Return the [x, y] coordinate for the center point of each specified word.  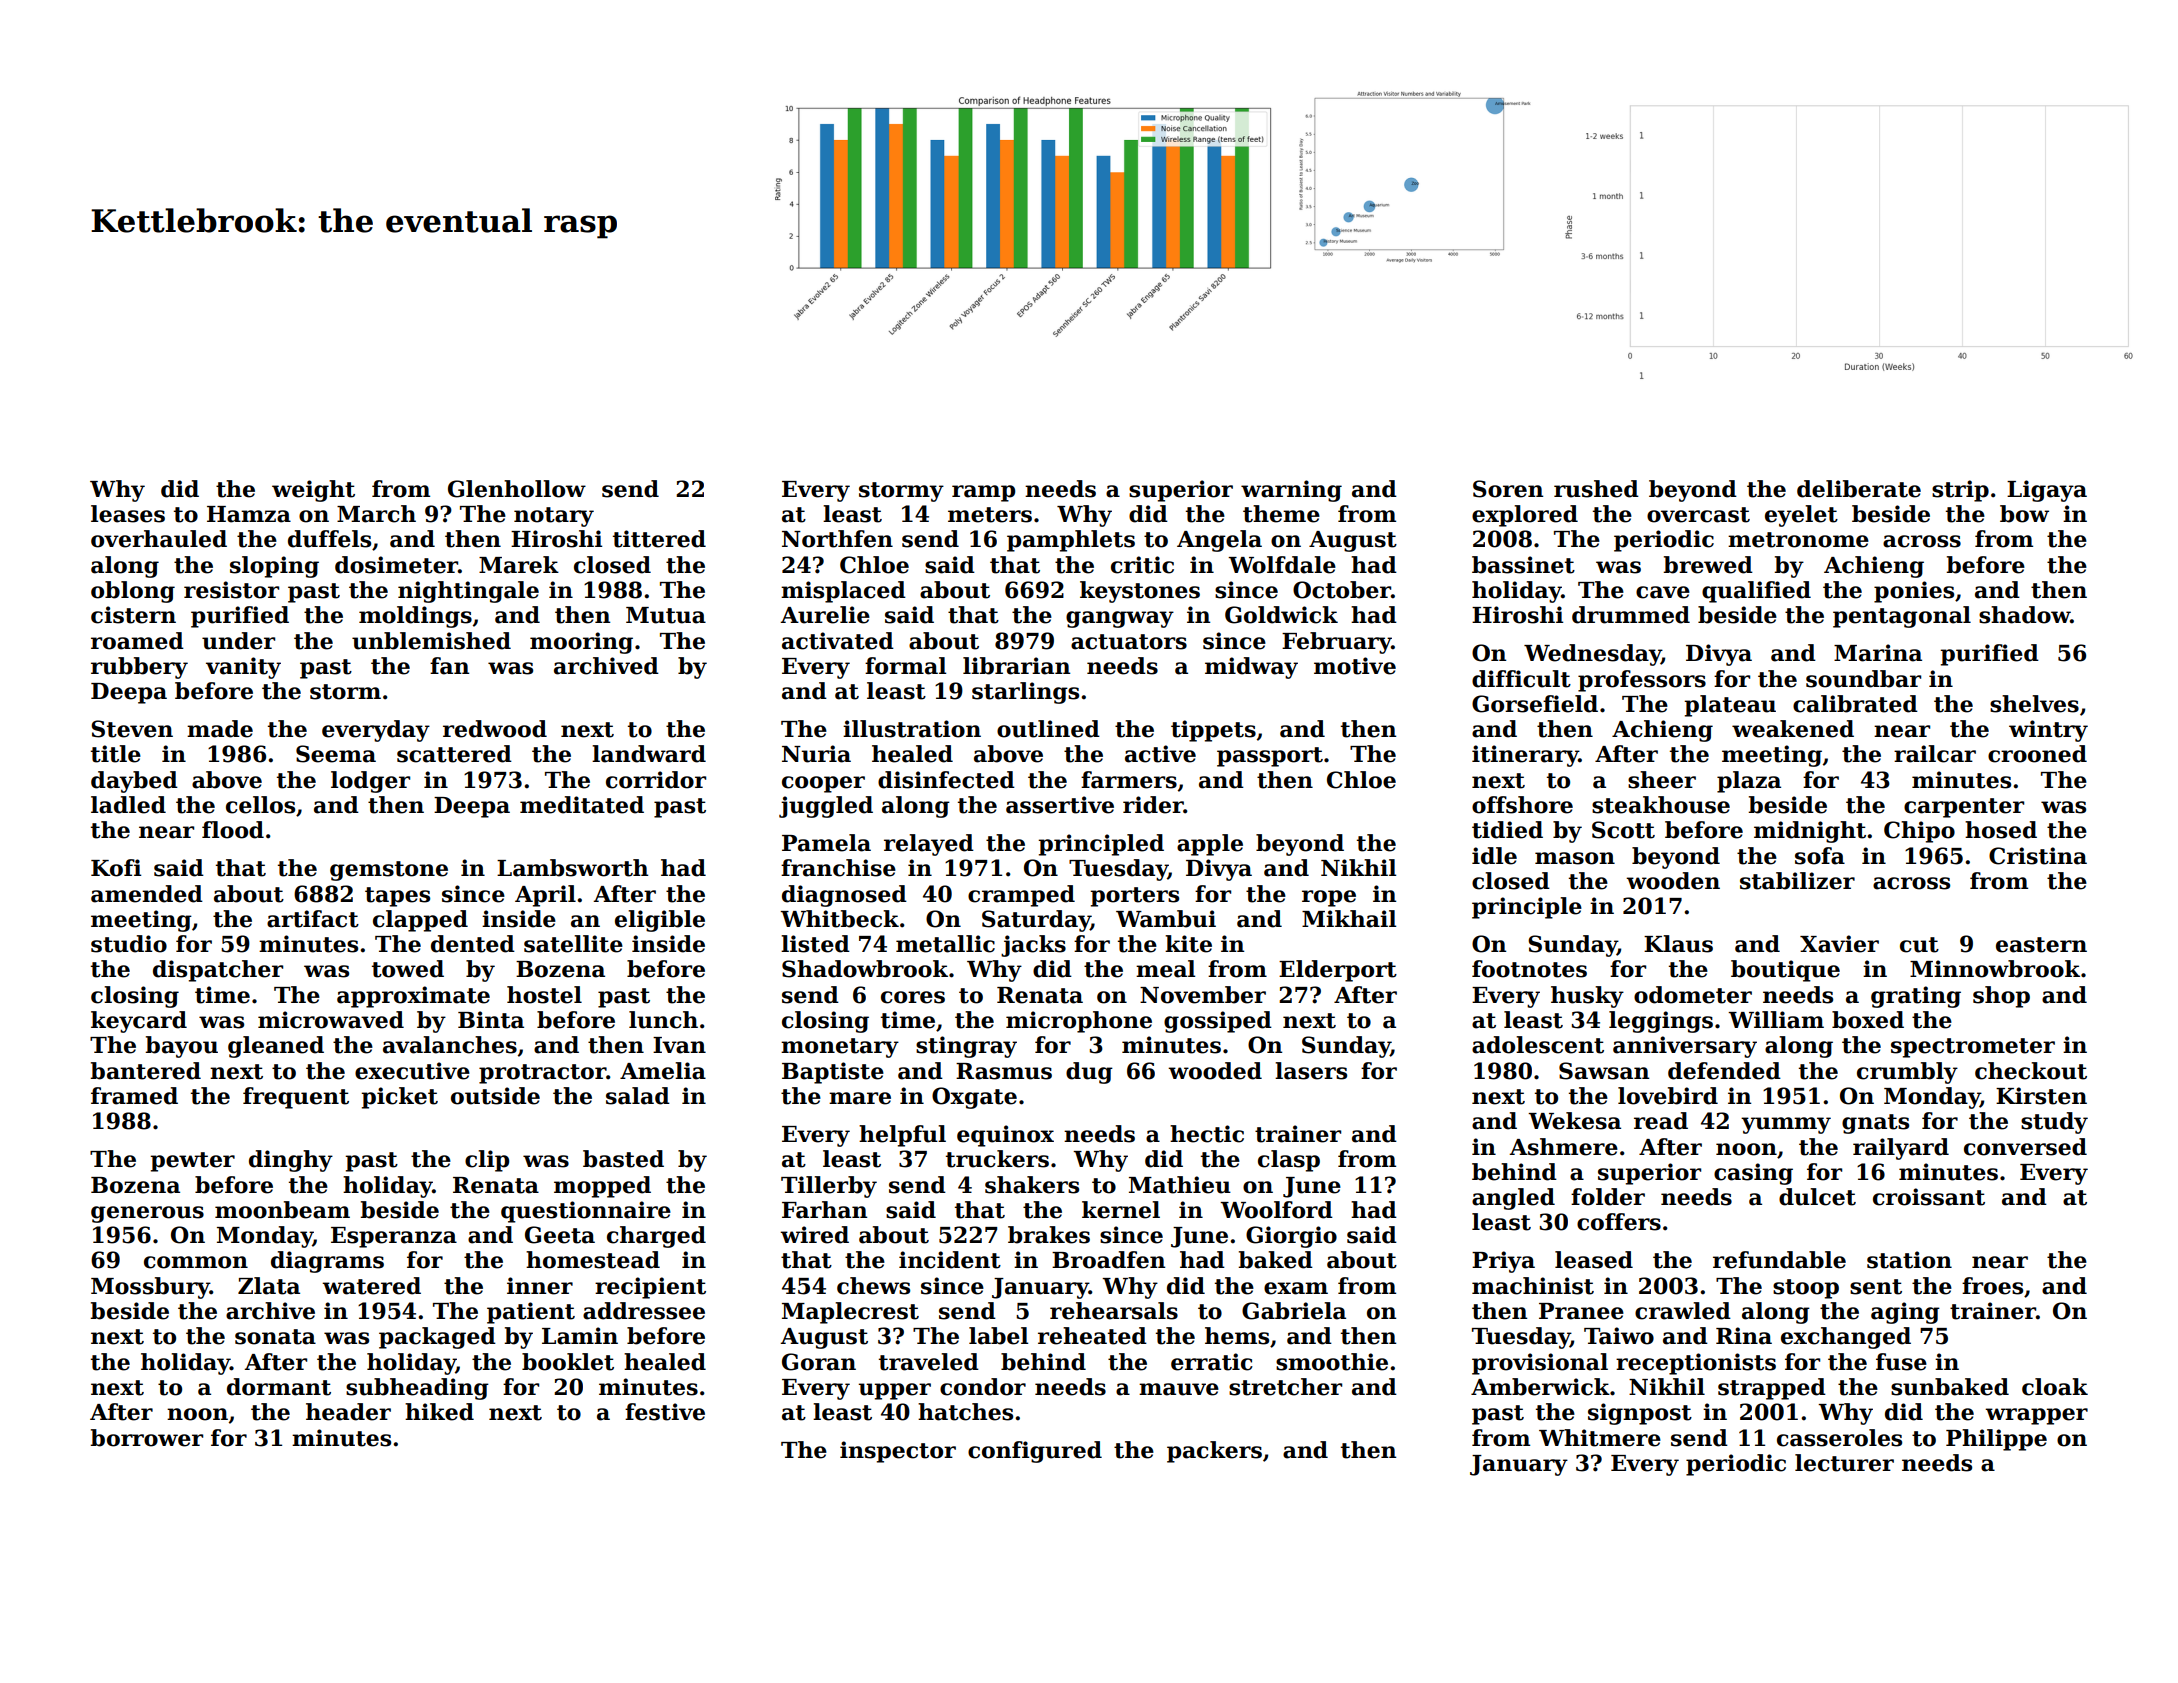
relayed [929, 845]
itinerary [1525, 756]
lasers [1311, 1071]
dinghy [291, 1161]
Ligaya [2047, 491]
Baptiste [833, 1073]
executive [412, 1071]
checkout [2031, 1071]
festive [665, 1412]
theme [1281, 514]
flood [233, 830]
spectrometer [1973, 1048]
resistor [231, 590]
